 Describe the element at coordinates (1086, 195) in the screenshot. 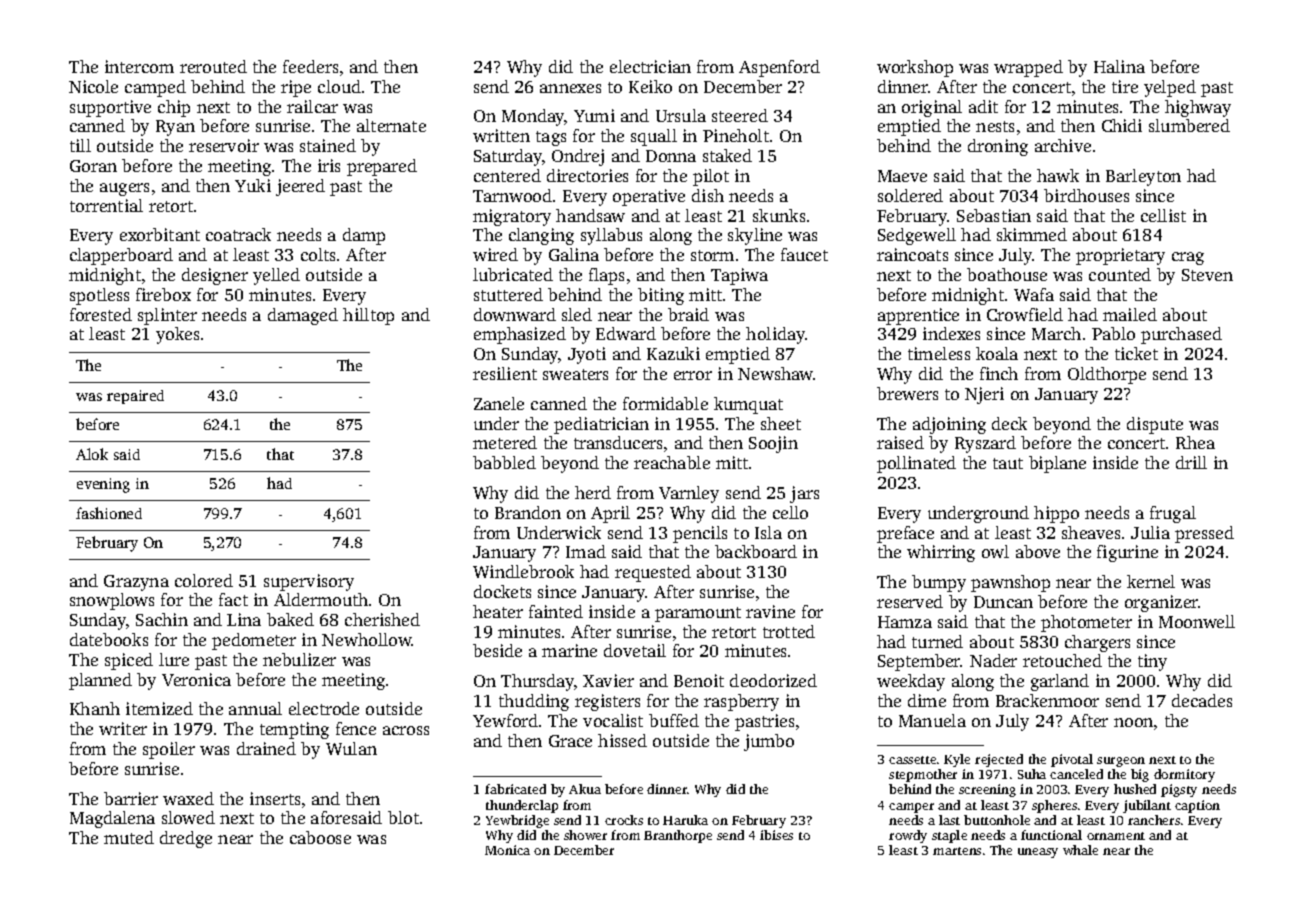

I see `birdhouses` at that location.
